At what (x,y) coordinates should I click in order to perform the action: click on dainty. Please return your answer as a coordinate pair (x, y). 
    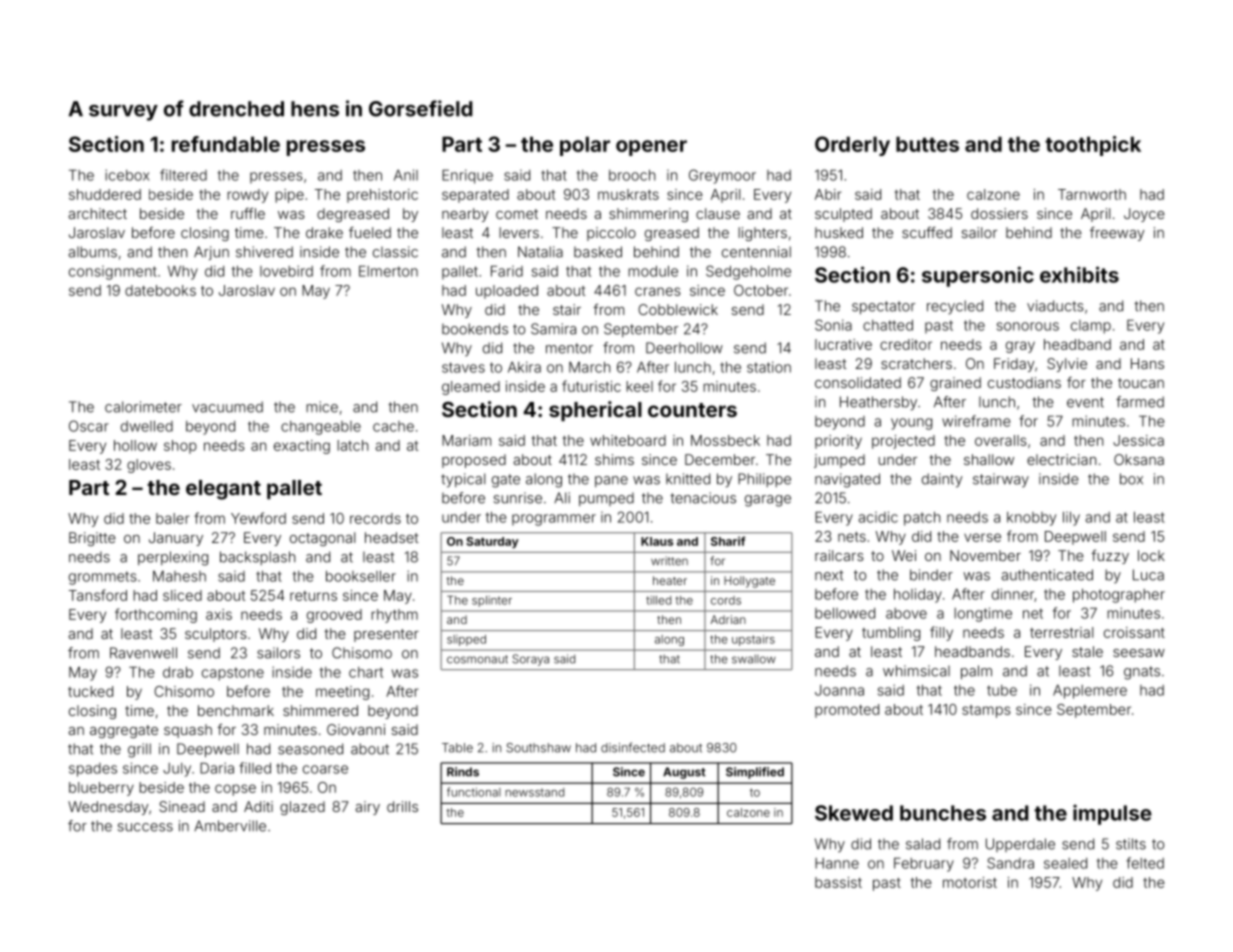
    Looking at the image, I should click on (942, 480).
